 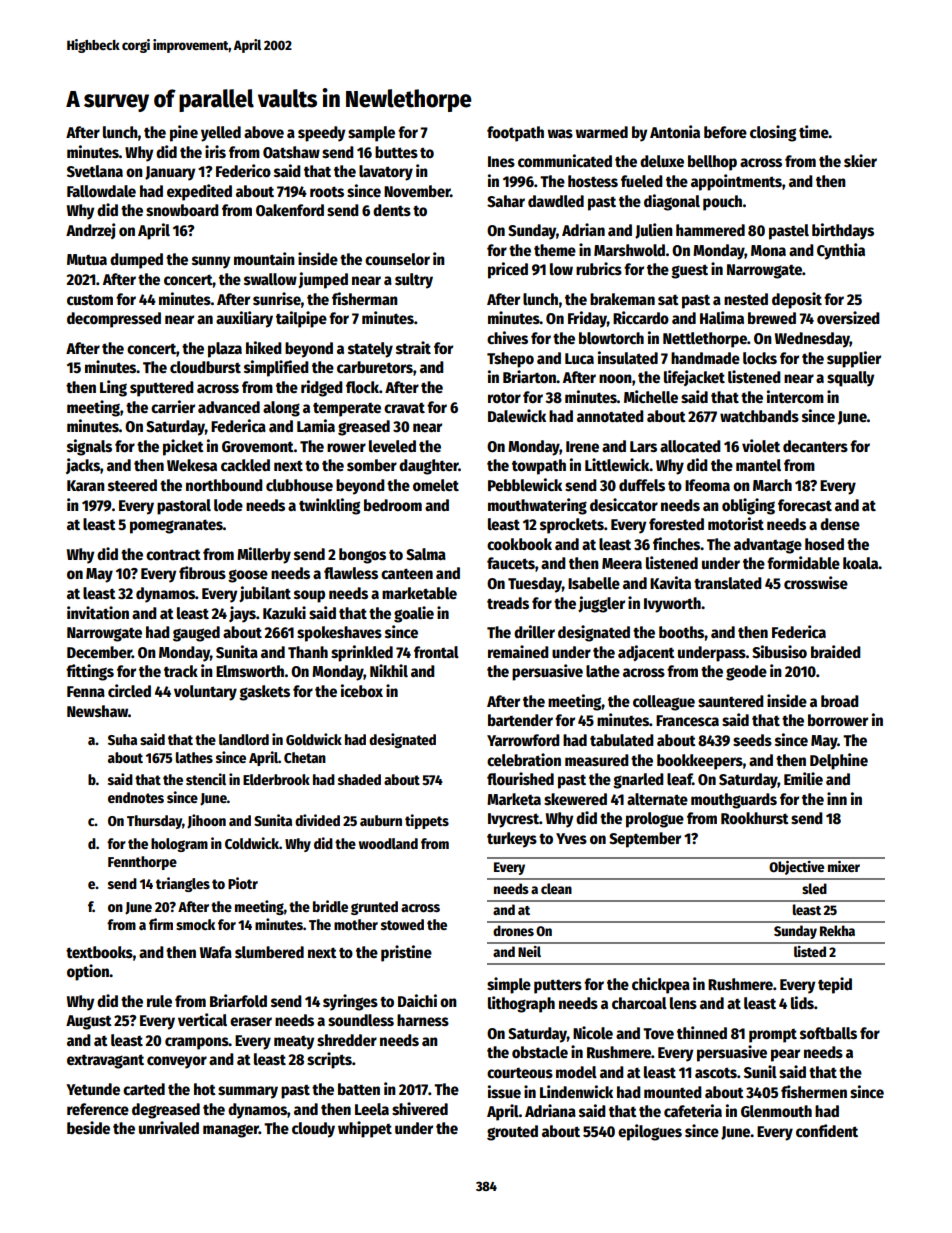 I want to click on tepid, so click(x=835, y=985).
